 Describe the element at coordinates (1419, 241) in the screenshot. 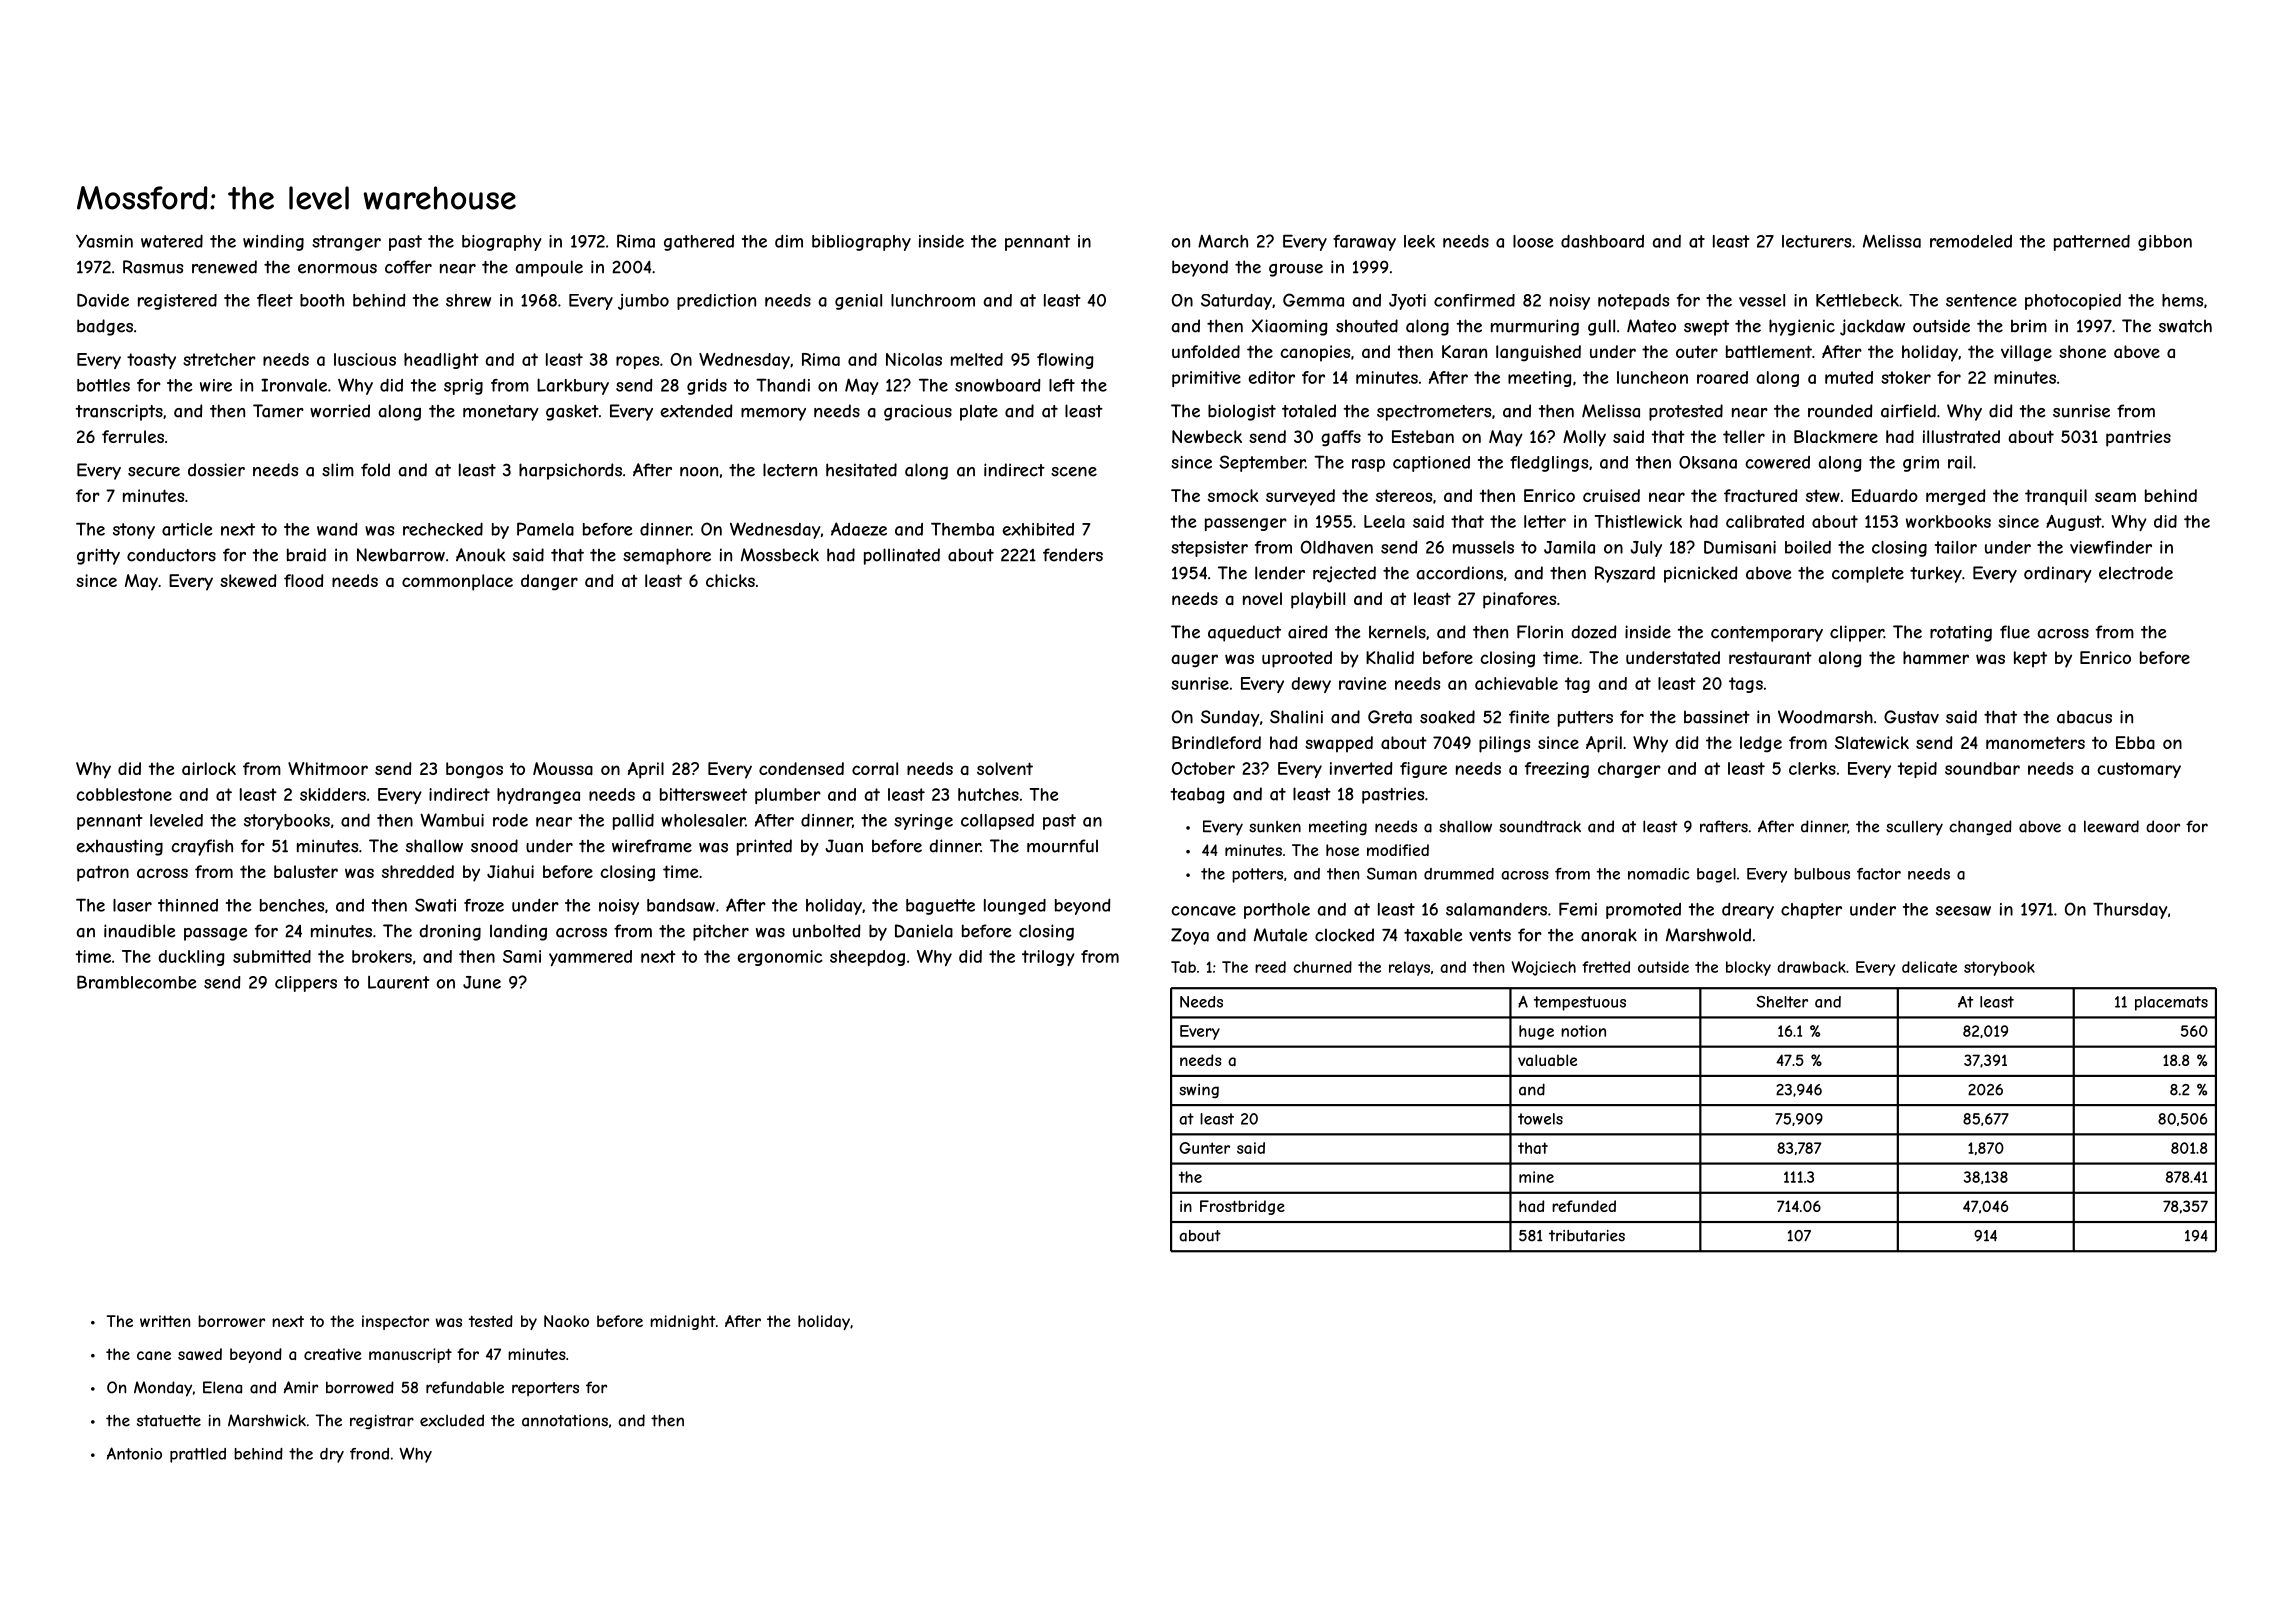

I see `leek` at that location.
